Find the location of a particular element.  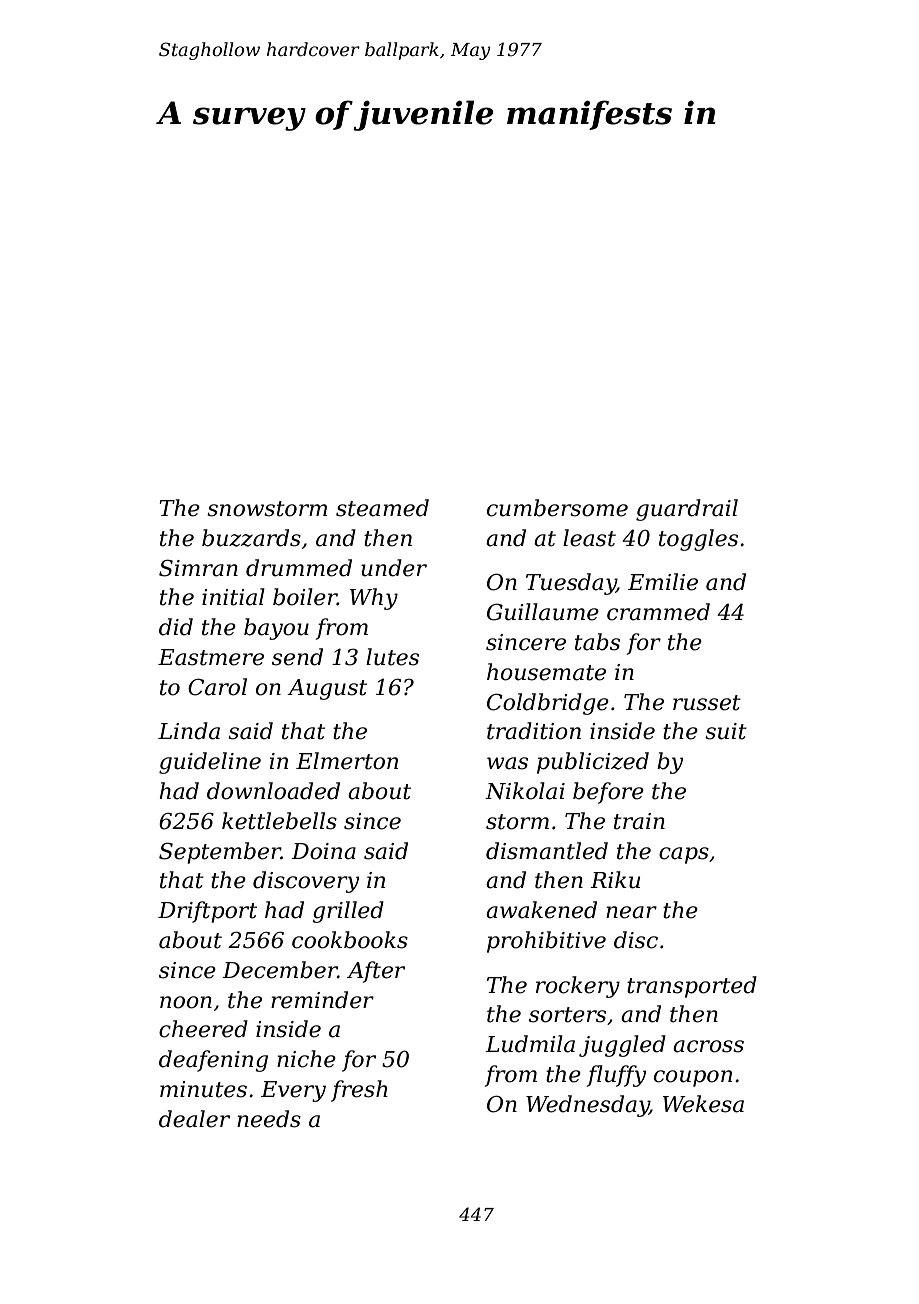

initial is located at coordinates (233, 597).
